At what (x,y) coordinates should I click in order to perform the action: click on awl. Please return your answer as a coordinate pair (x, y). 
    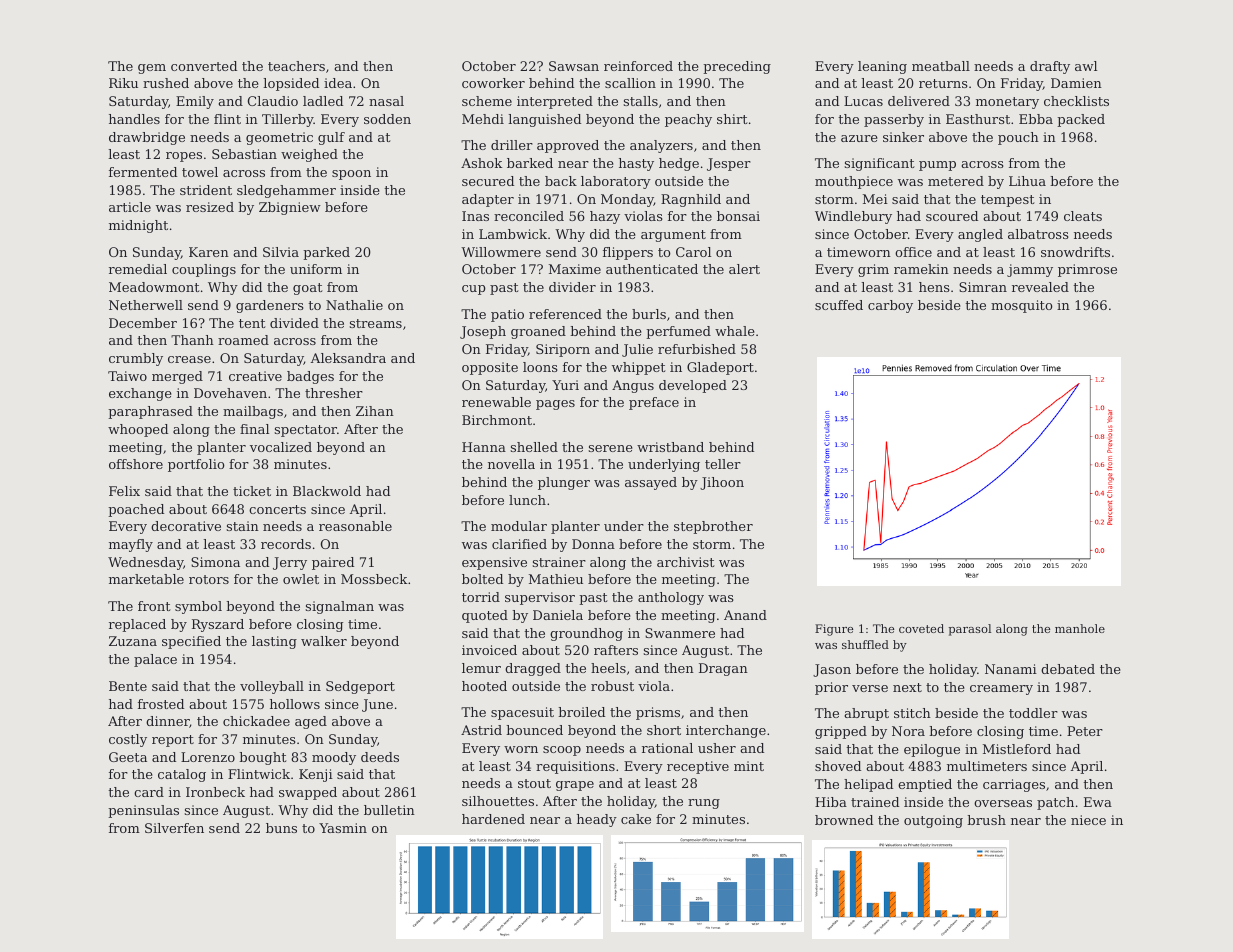
    Looking at the image, I should click on (1086, 66).
